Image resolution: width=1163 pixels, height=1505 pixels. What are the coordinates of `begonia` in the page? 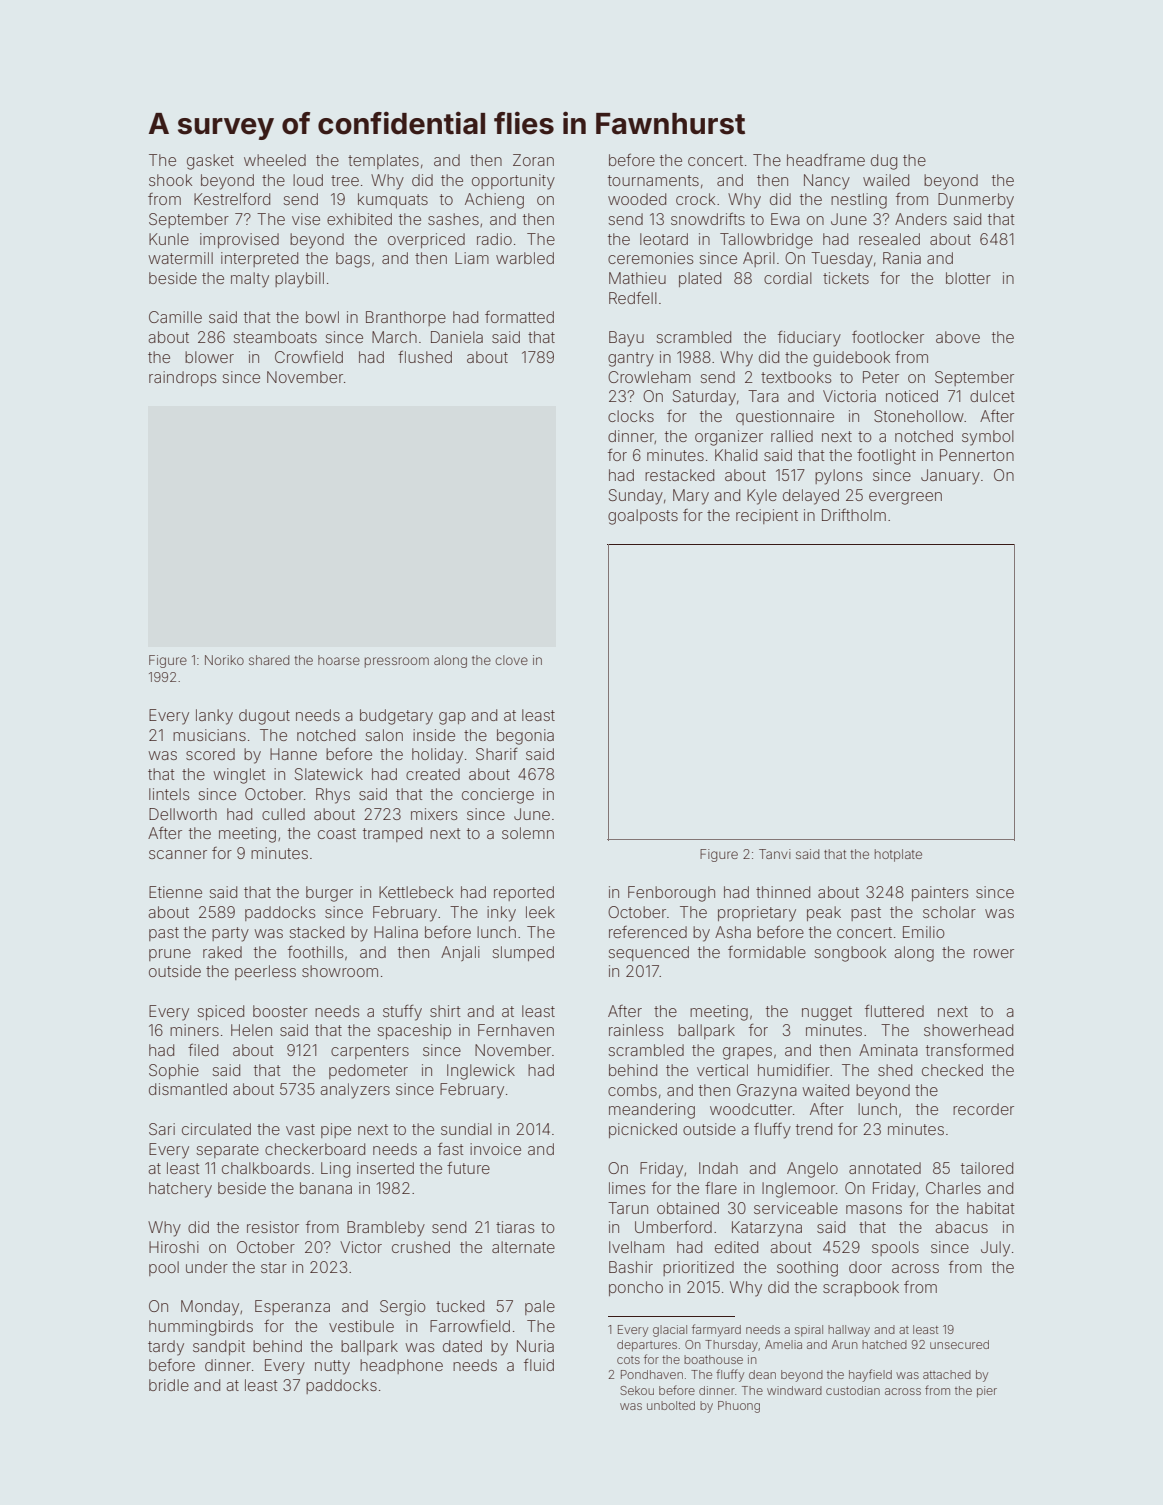 It's located at (525, 737).
